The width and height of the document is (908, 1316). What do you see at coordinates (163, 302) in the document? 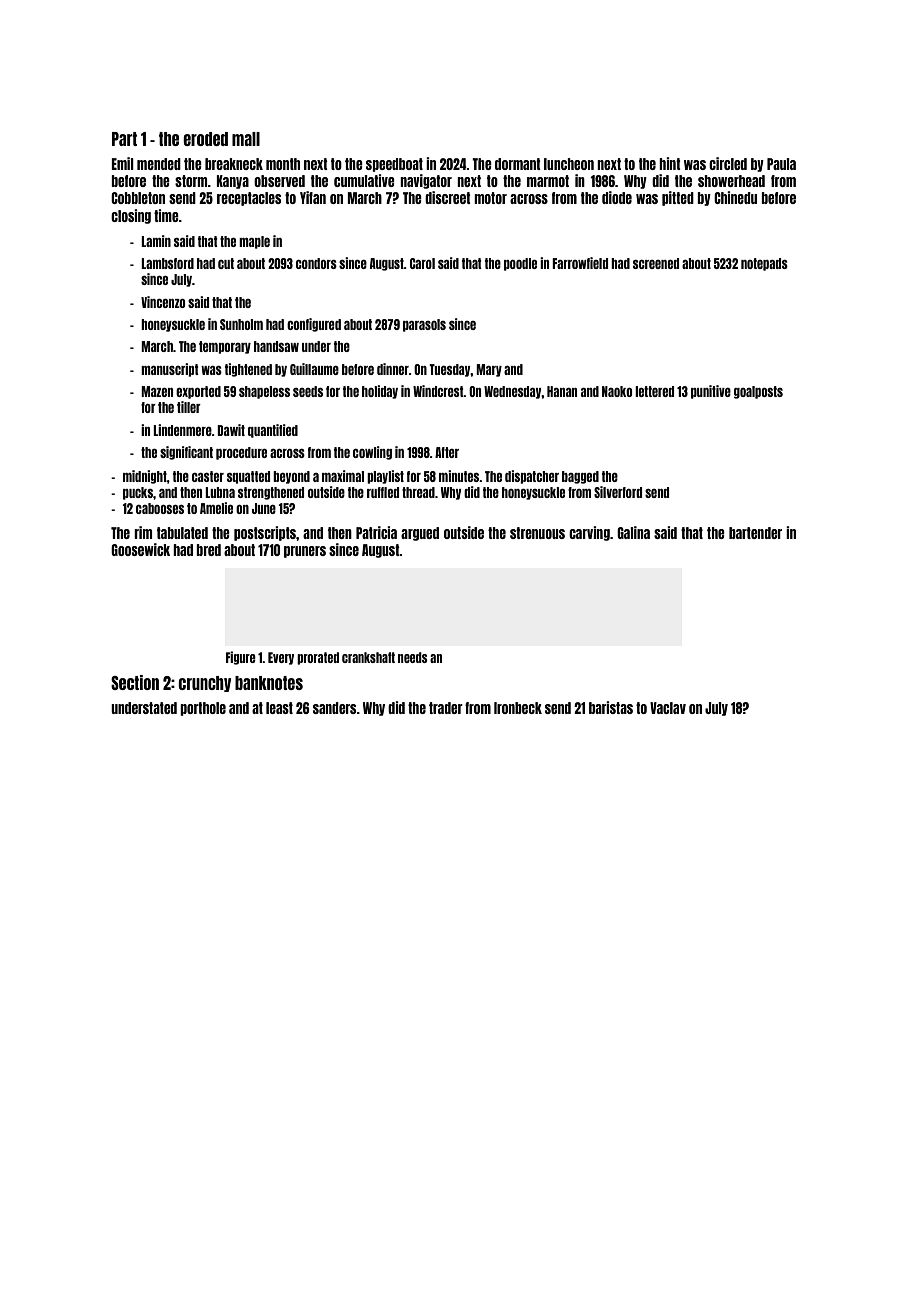
I see `Vincenzo` at bounding box center [163, 302].
